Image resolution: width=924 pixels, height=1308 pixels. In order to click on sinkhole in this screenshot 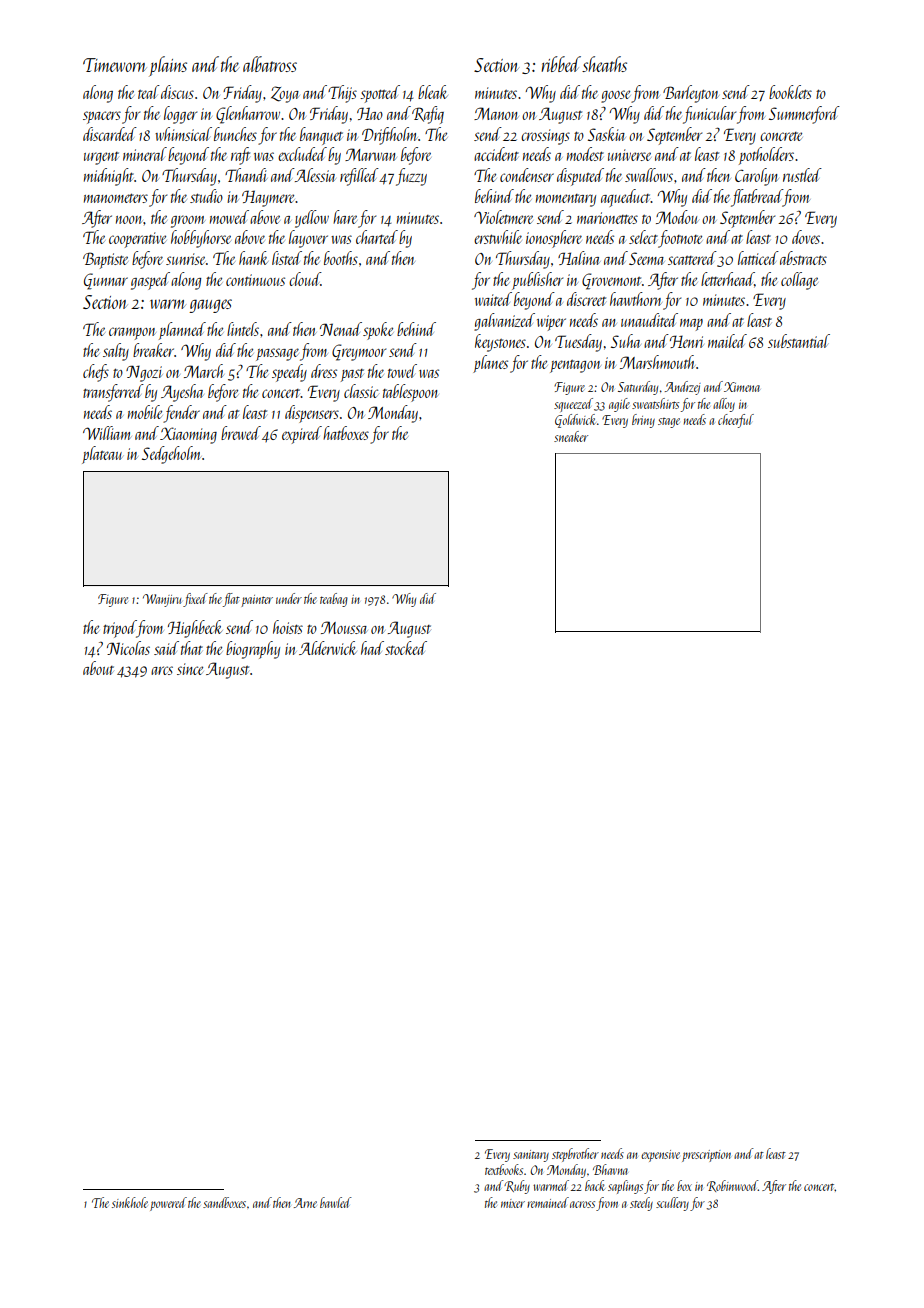, I will do `click(130, 1202)`.
